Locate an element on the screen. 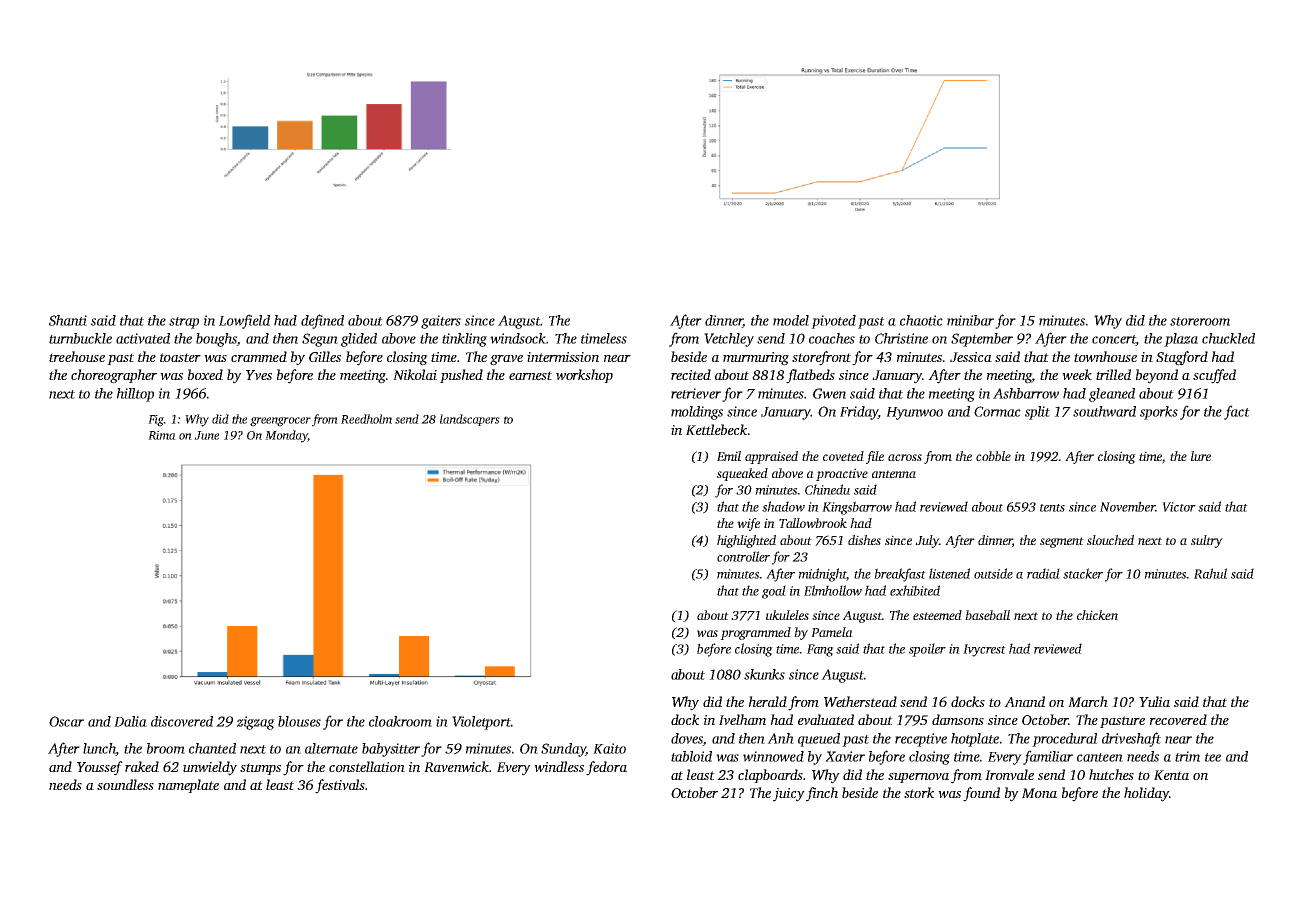 This screenshot has height=924, width=1308. greengrocer is located at coordinates (280, 422).
